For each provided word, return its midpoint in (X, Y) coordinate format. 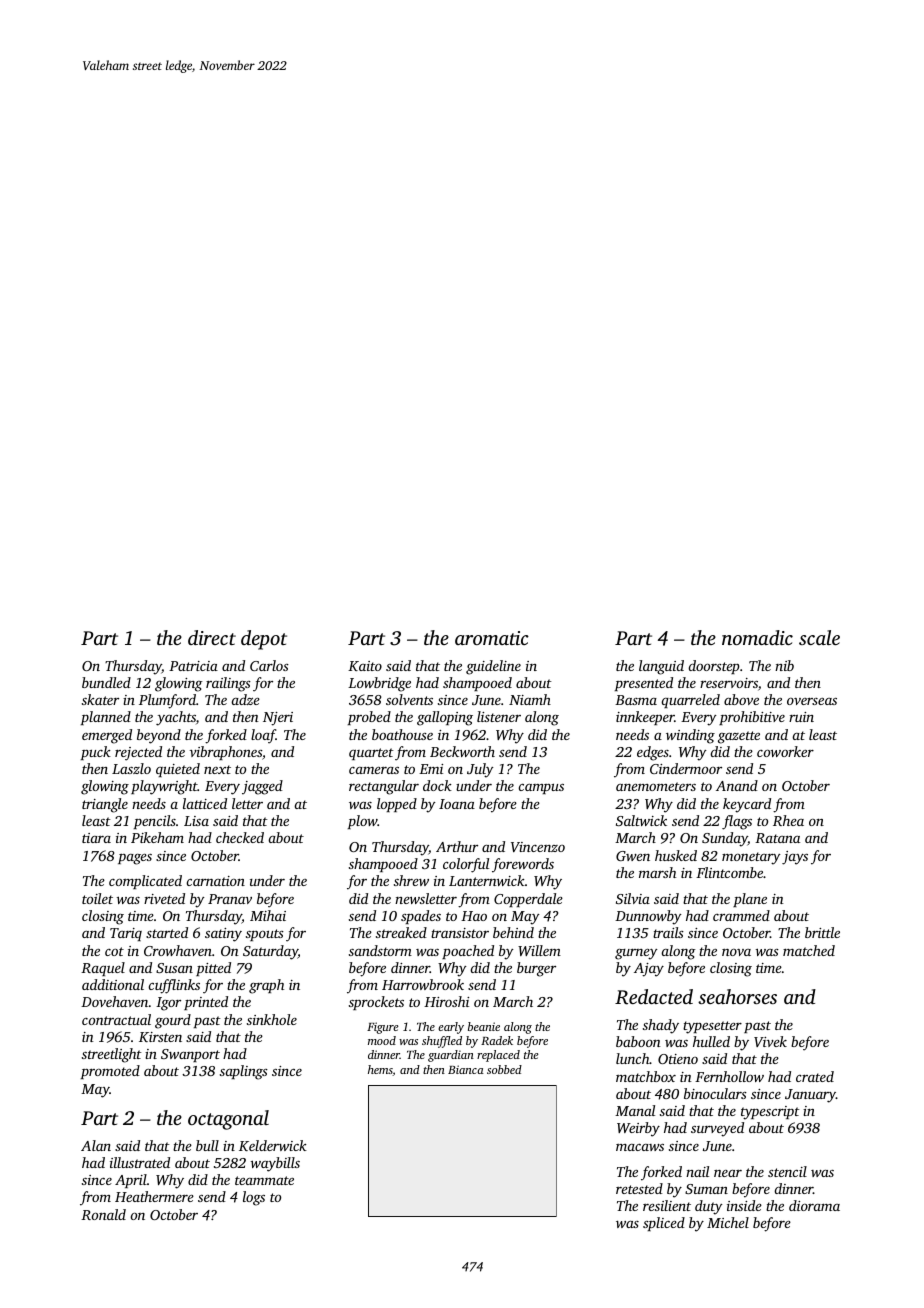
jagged (262, 787)
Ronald (103, 1214)
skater (100, 699)
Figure (383, 1028)
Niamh (530, 699)
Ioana (457, 804)
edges (653, 753)
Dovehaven (115, 1001)
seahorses (737, 996)
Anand (737, 785)
